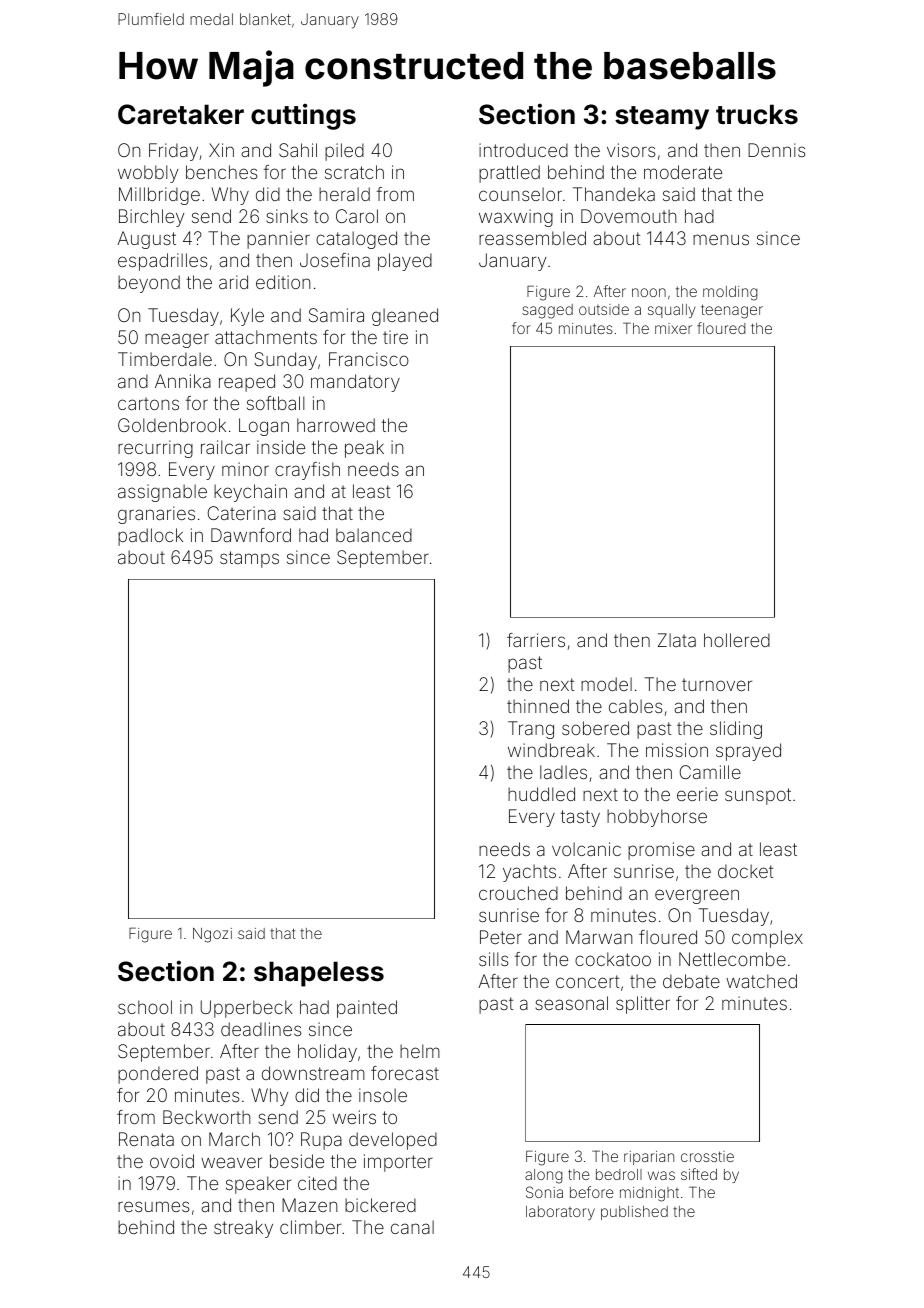 Image resolution: width=924 pixels, height=1308 pixels. Describe the element at coordinates (319, 974) in the image. I see `shapeless` at that location.
